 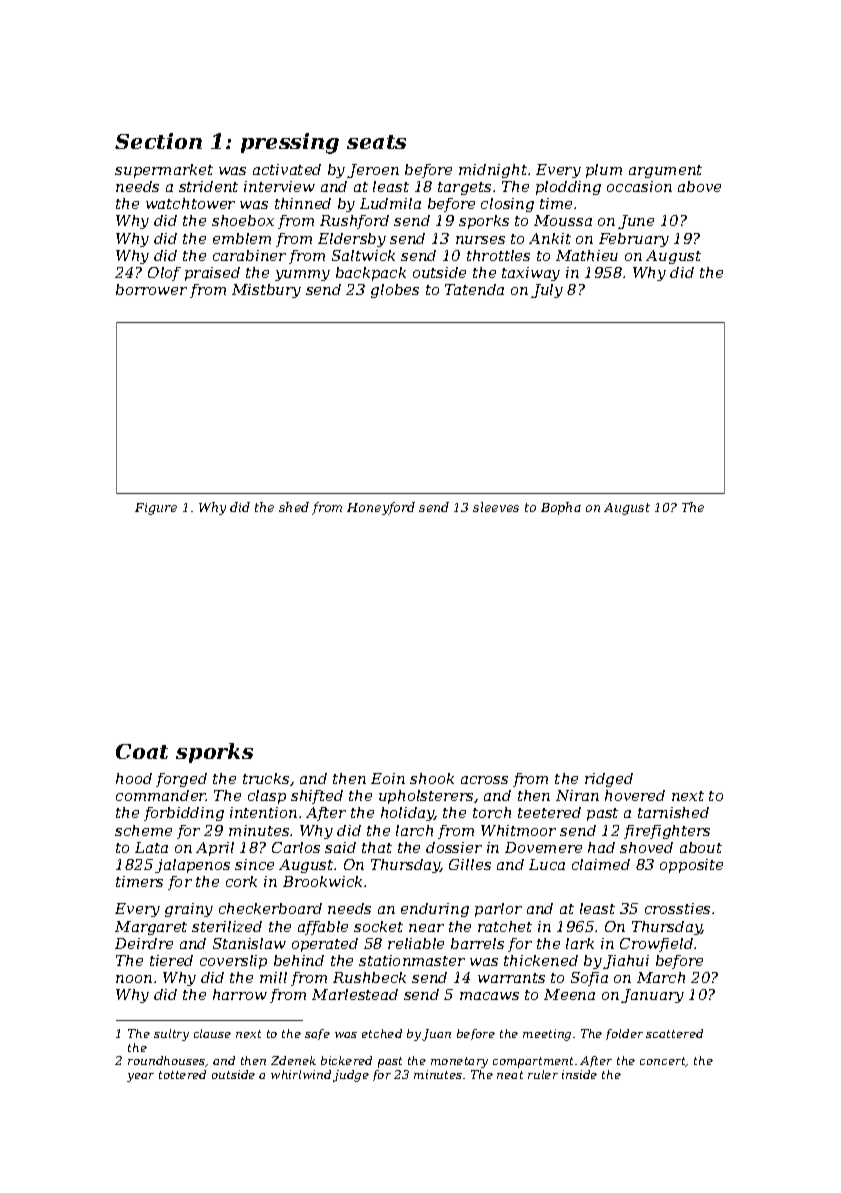 I want to click on Bopha, so click(x=561, y=508).
